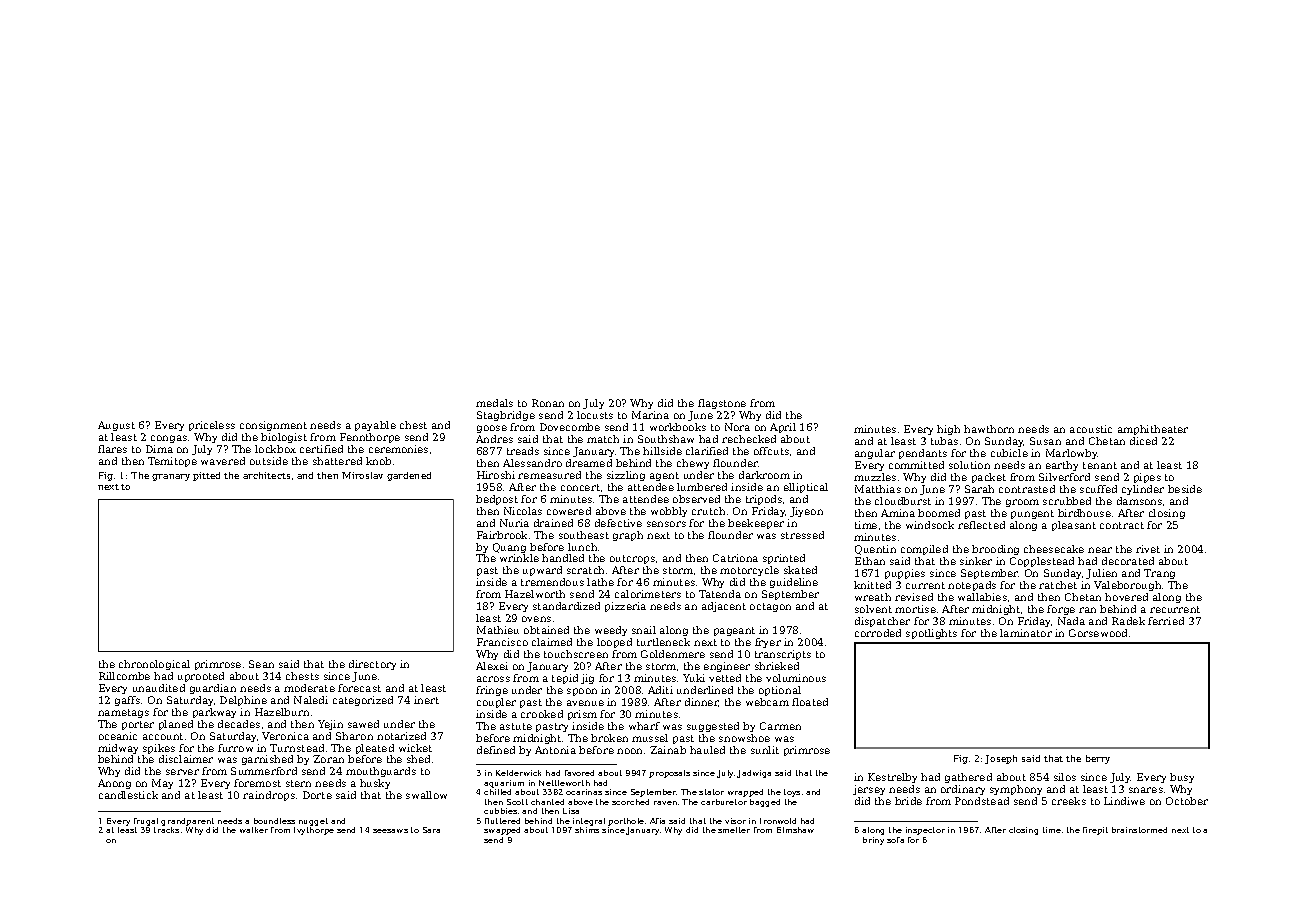  I want to click on Elmshaw, so click(795, 830).
